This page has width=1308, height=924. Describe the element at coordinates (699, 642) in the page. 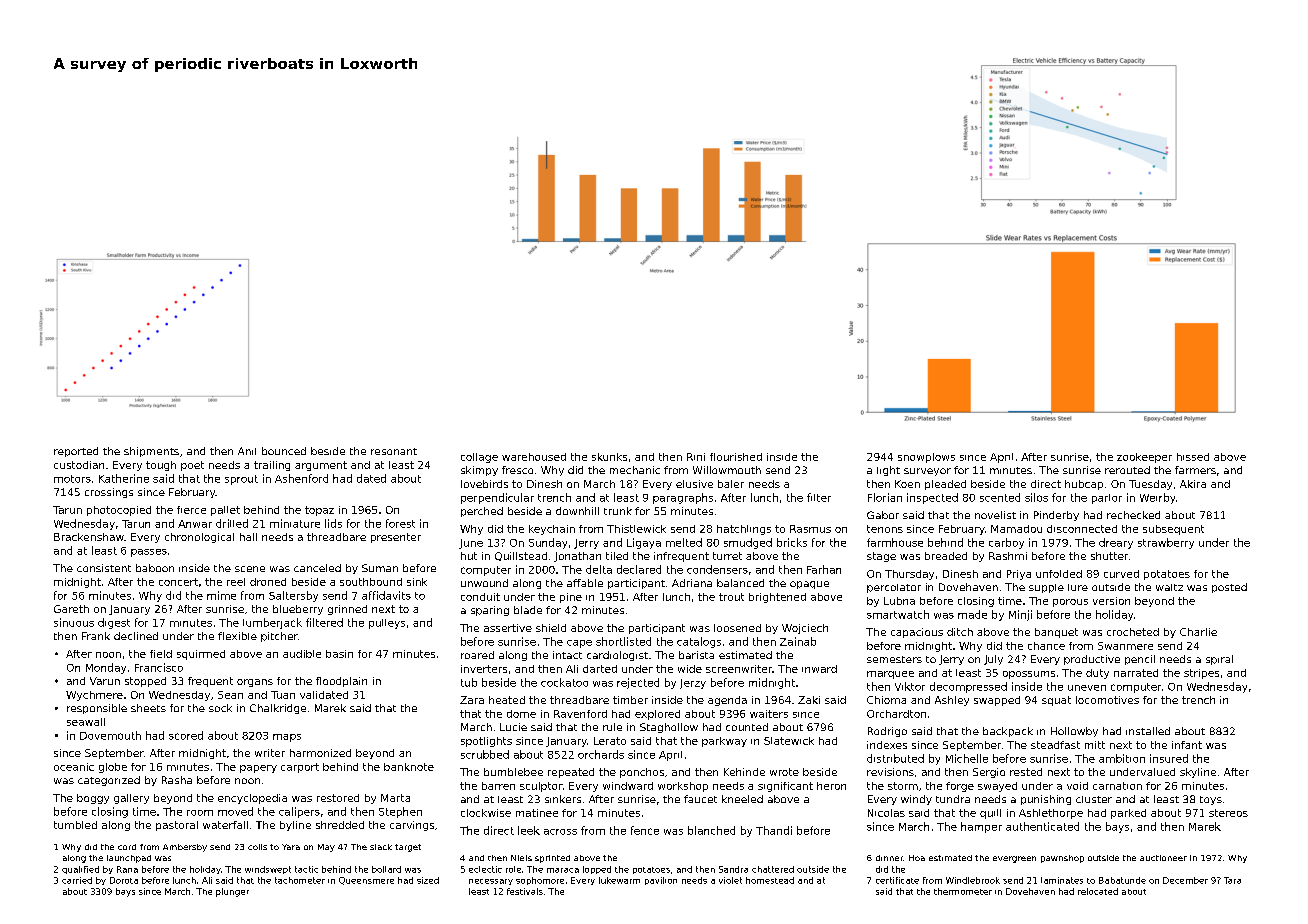

I see `catalogs` at that location.
